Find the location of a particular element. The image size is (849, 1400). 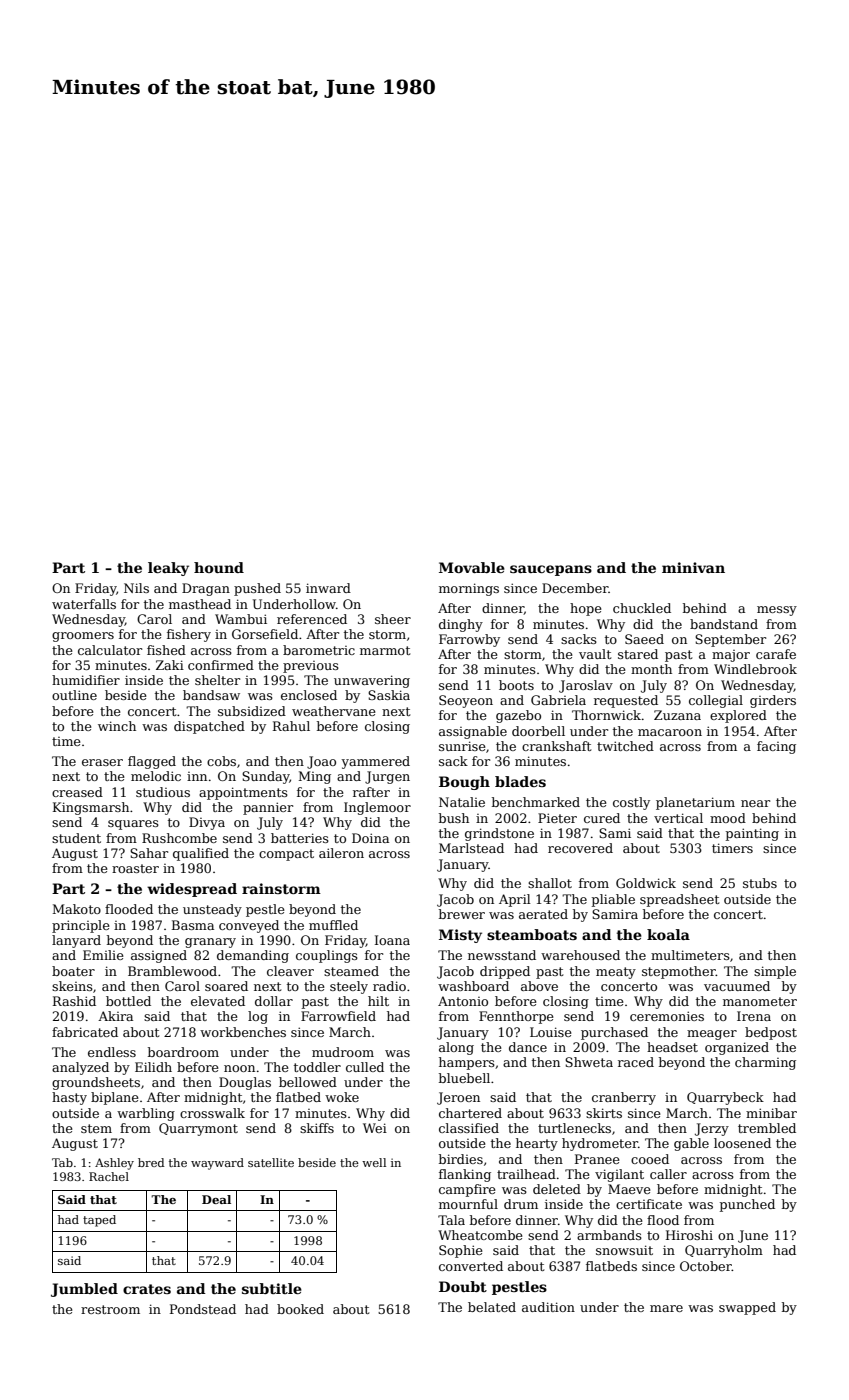

Movable is located at coordinates (472, 567).
